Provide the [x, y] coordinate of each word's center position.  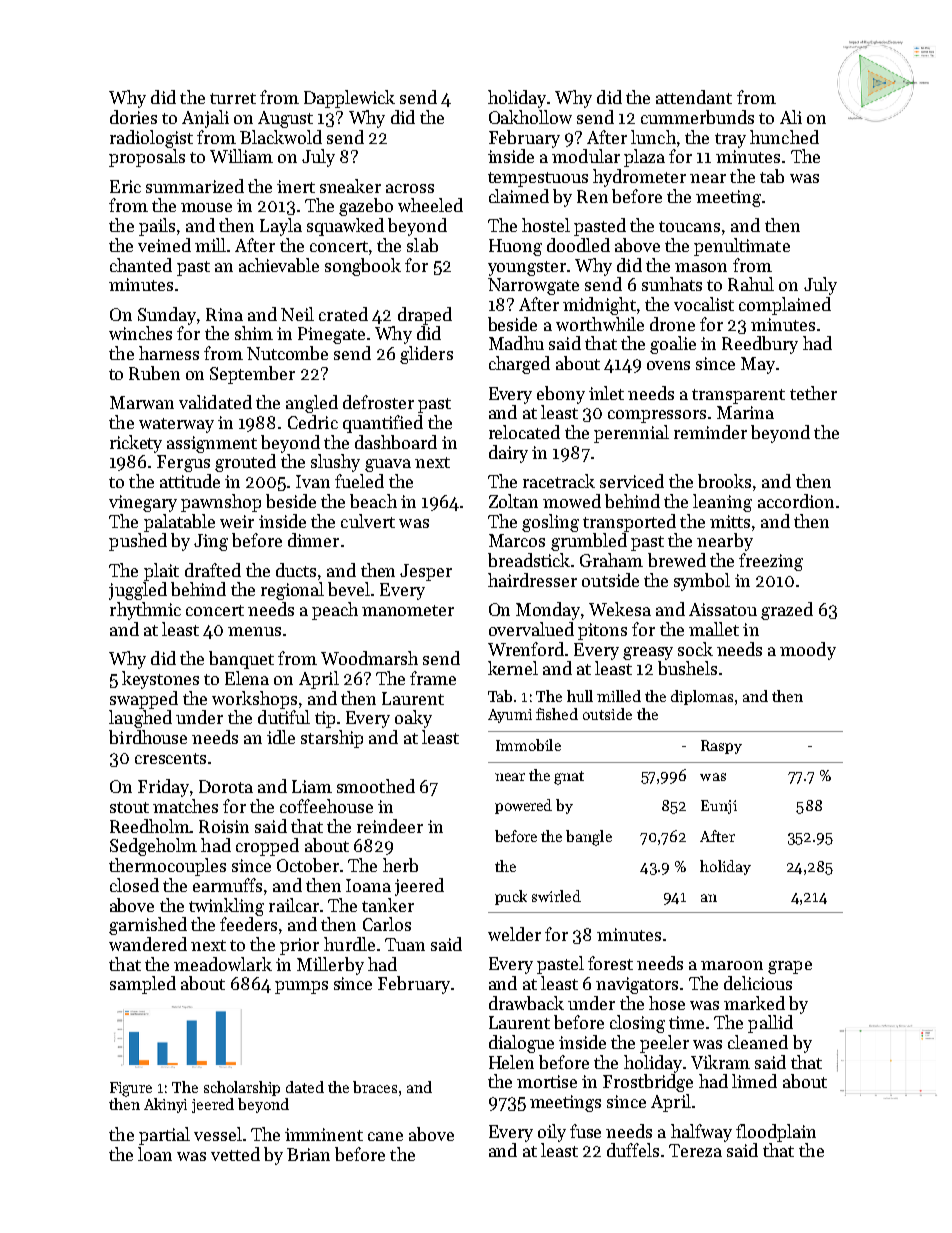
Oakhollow [530, 117]
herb [400, 865]
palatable [179, 523]
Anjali [205, 119]
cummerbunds [697, 117]
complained [785, 306]
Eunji [719, 807]
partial [164, 1136]
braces [375, 1087]
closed [134, 885]
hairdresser [532, 580]
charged [519, 365]
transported [629, 523]
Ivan [313, 481]
